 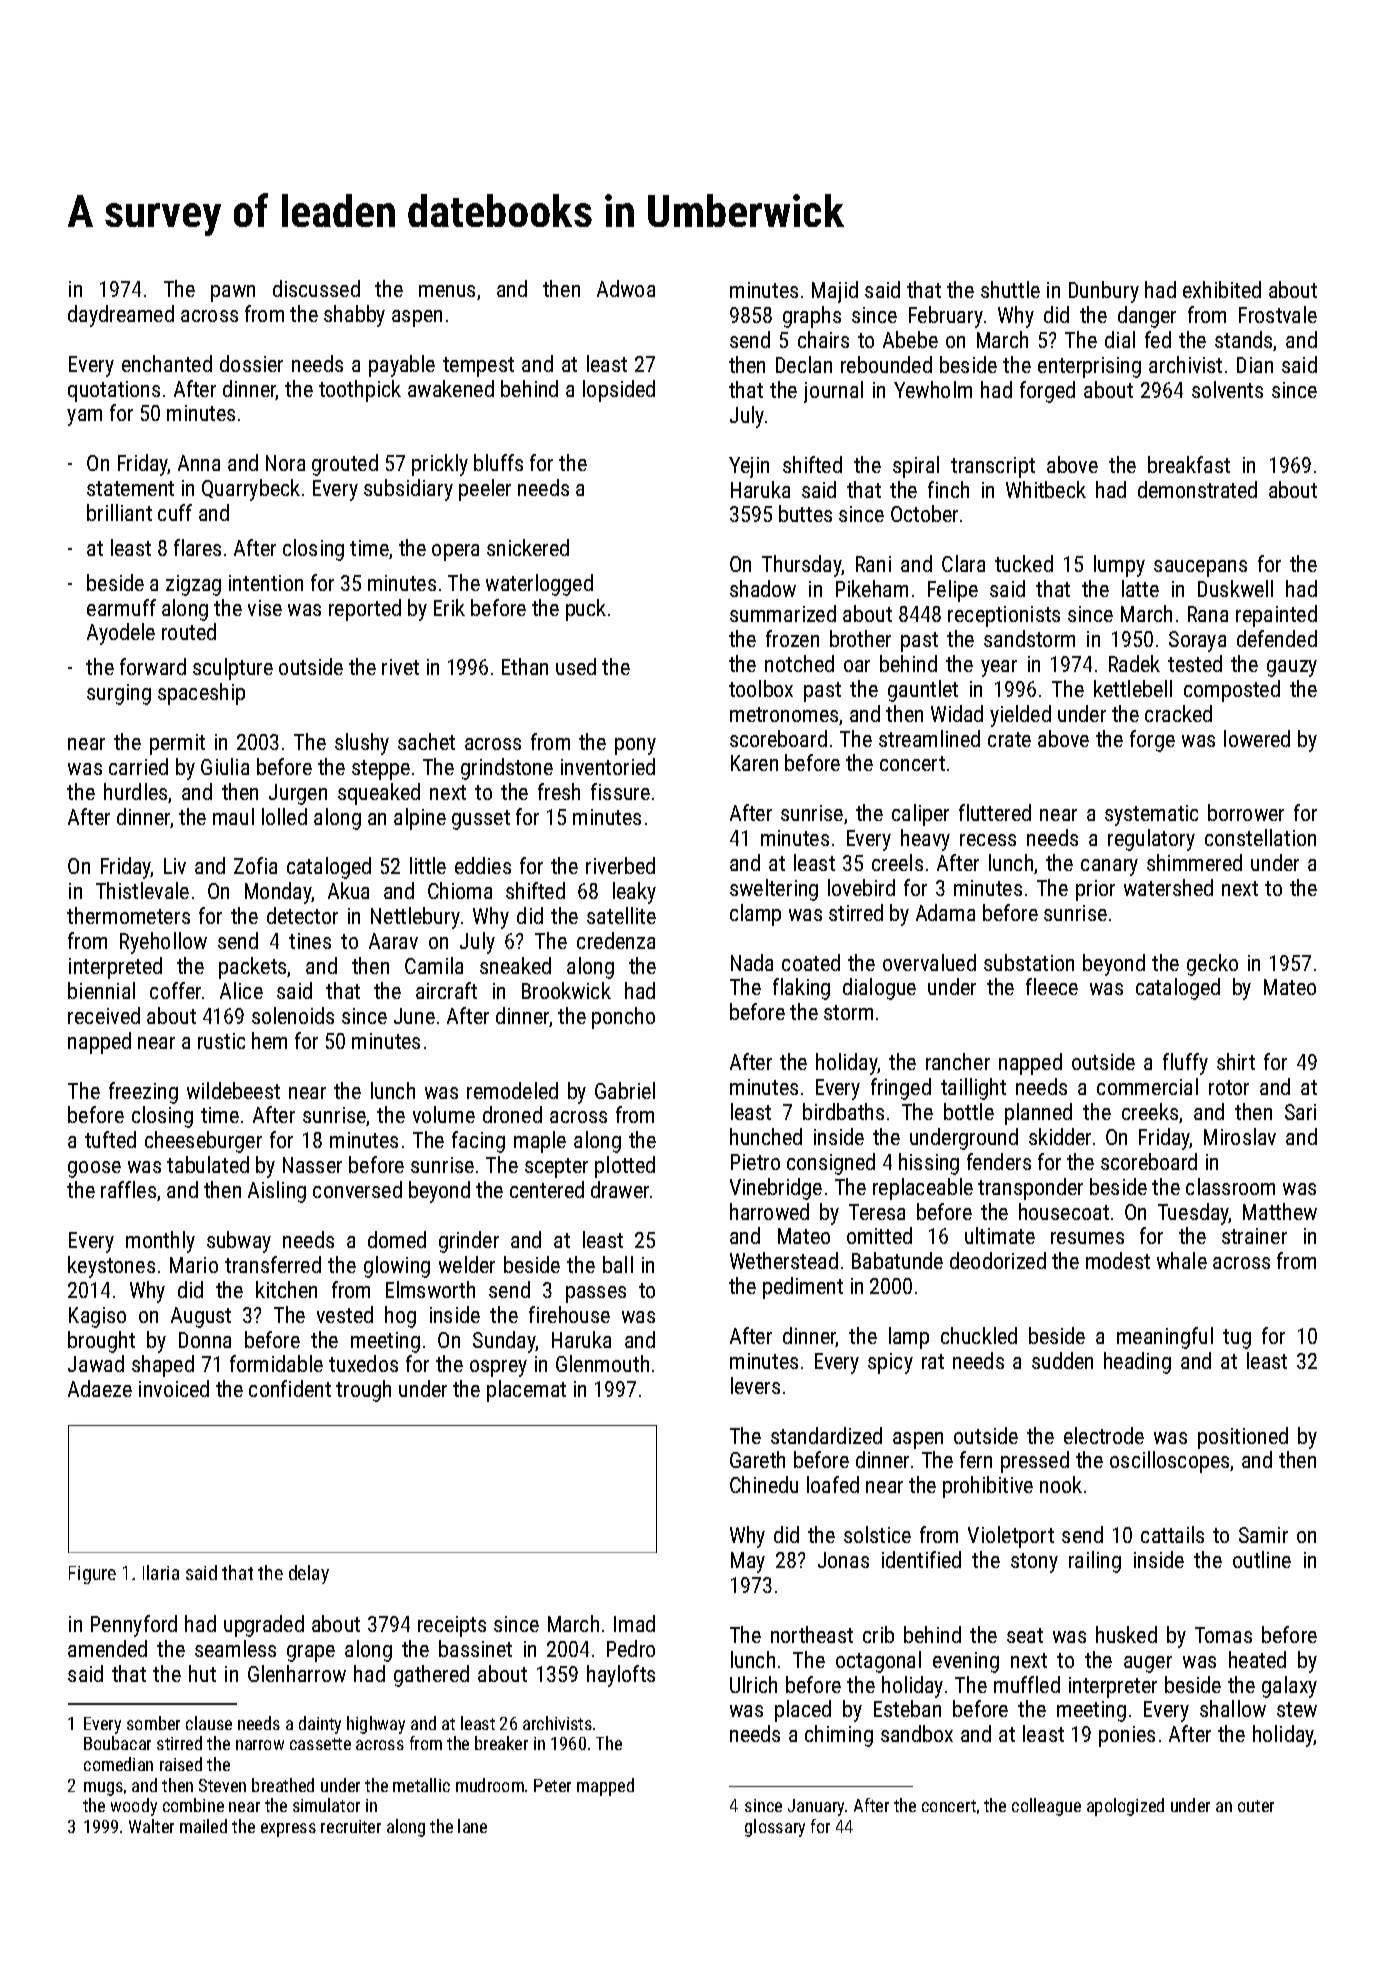 I want to click on Thistlevale, so click(x=142, y=890).
